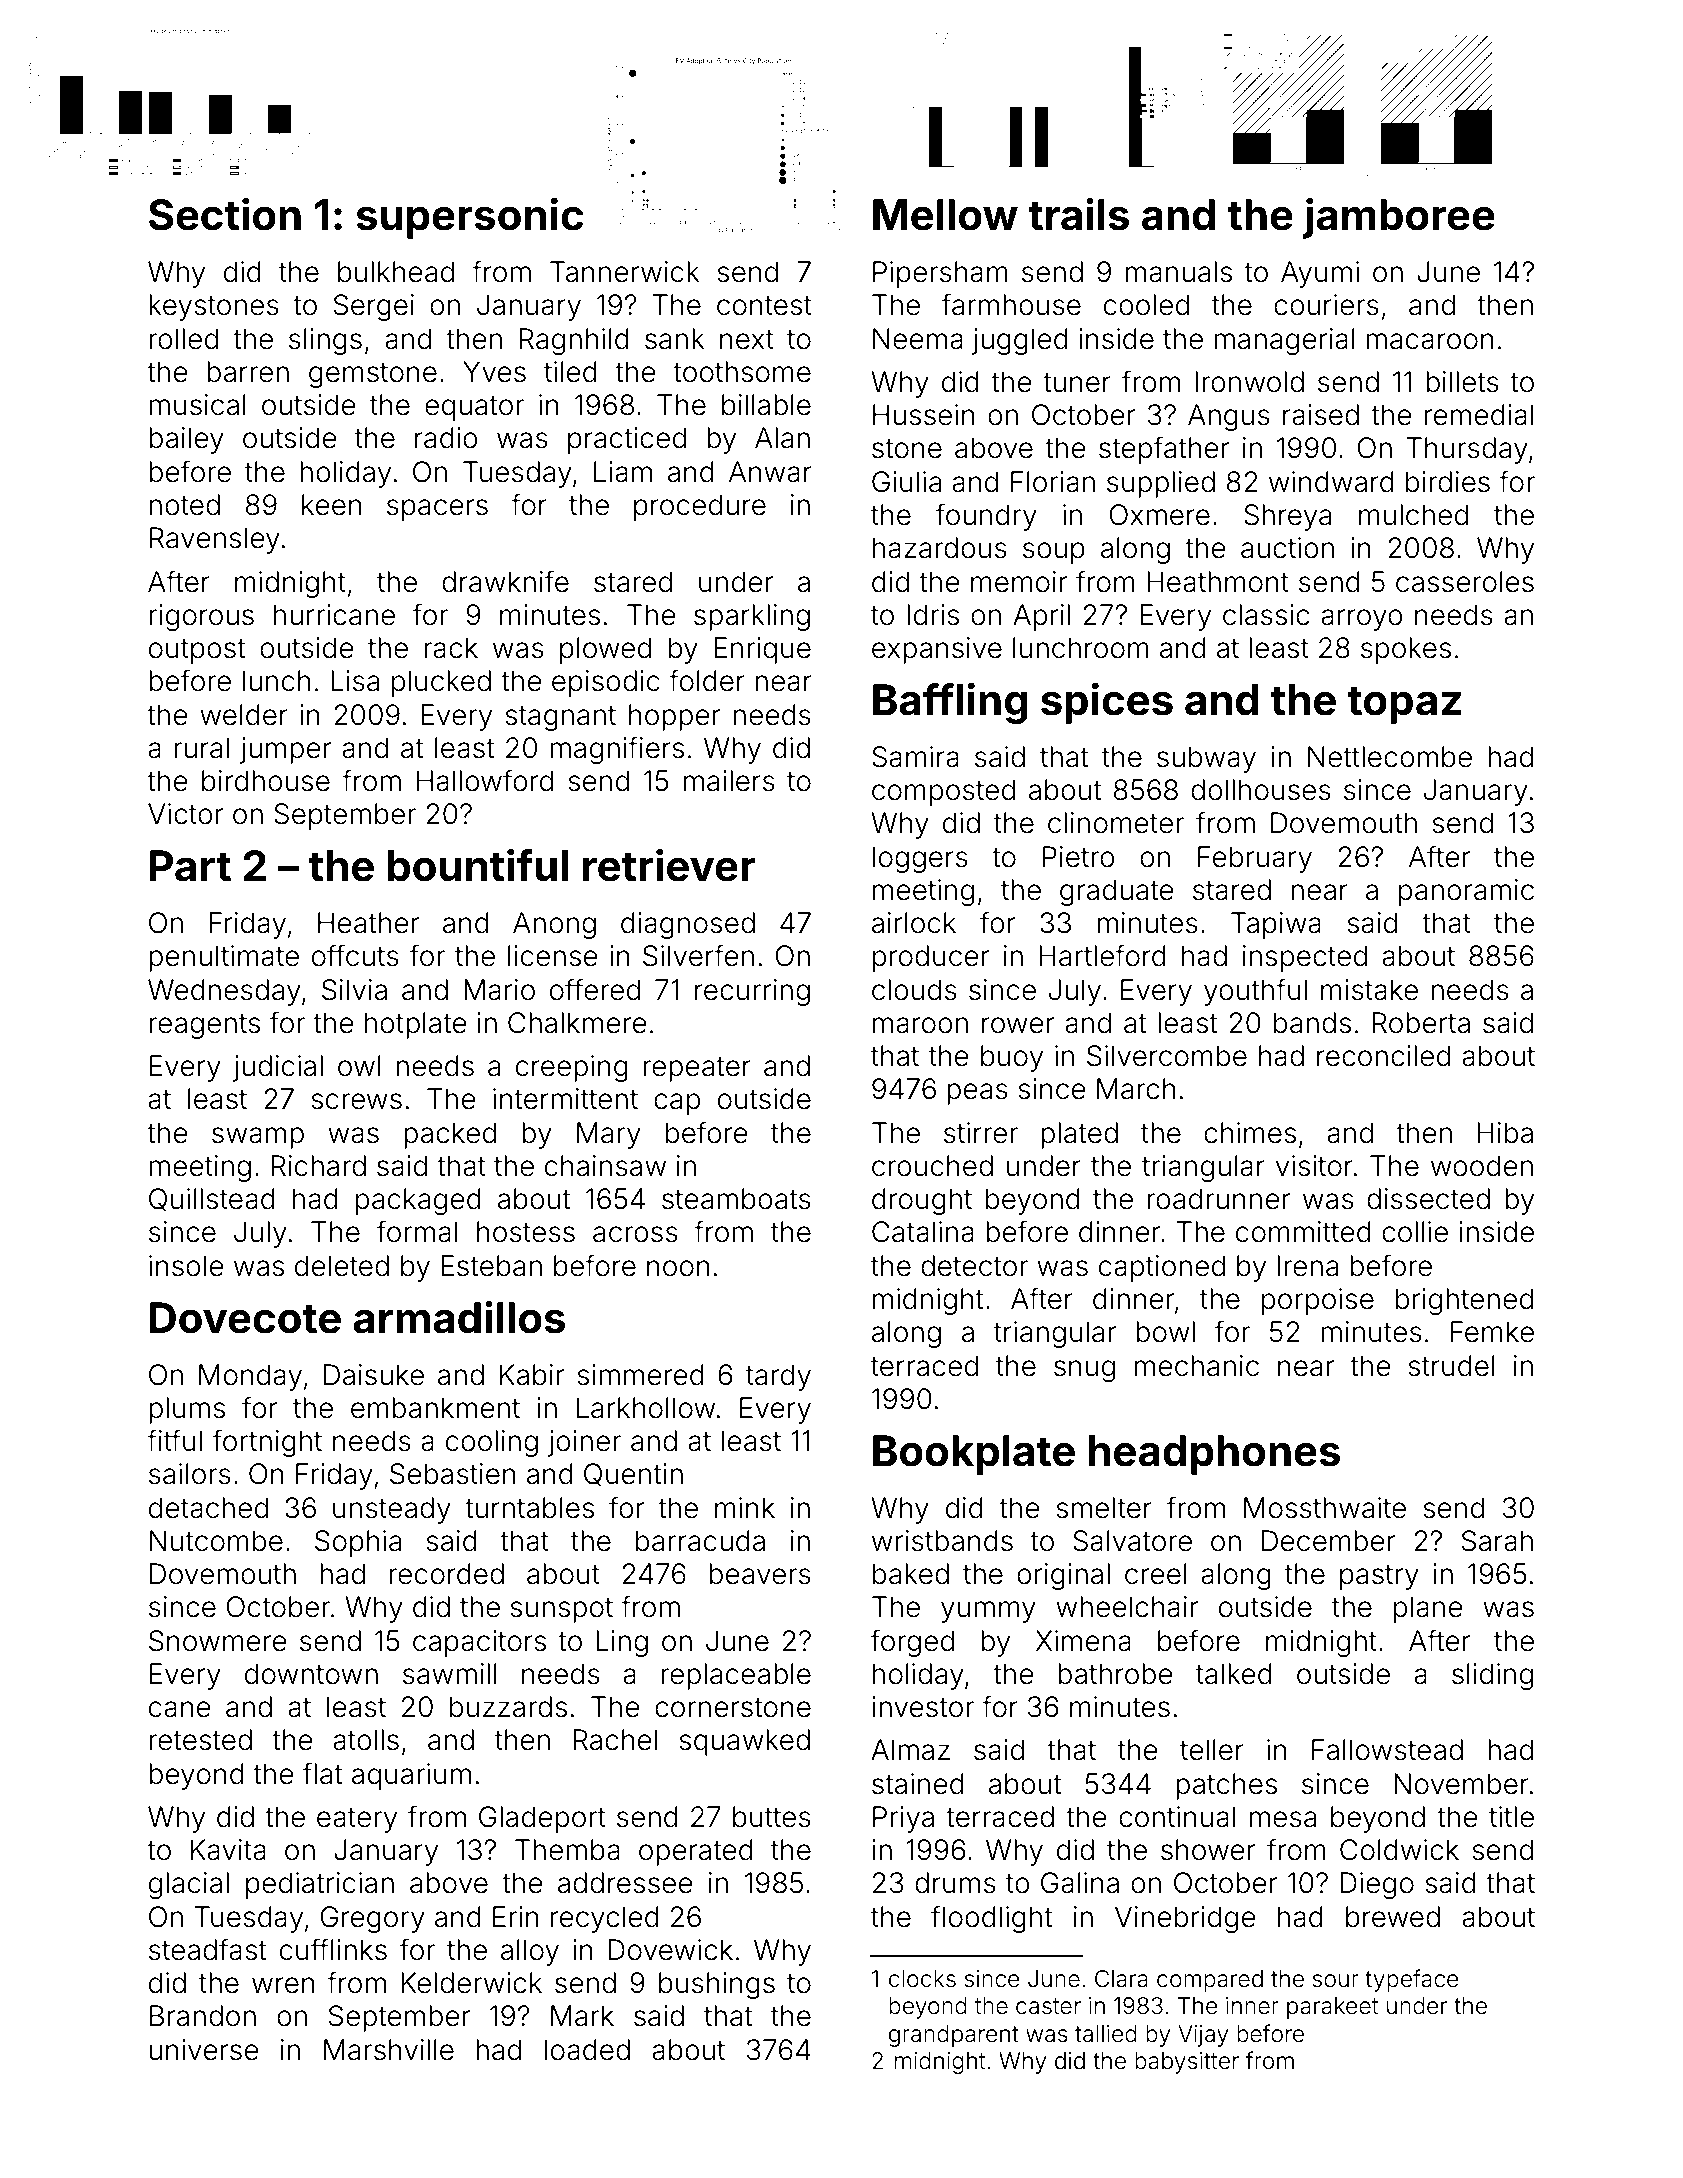  What do you see at coordinates (1116, 823) in the image?
I see `clinometer` at bounding box center [1116, 823].
